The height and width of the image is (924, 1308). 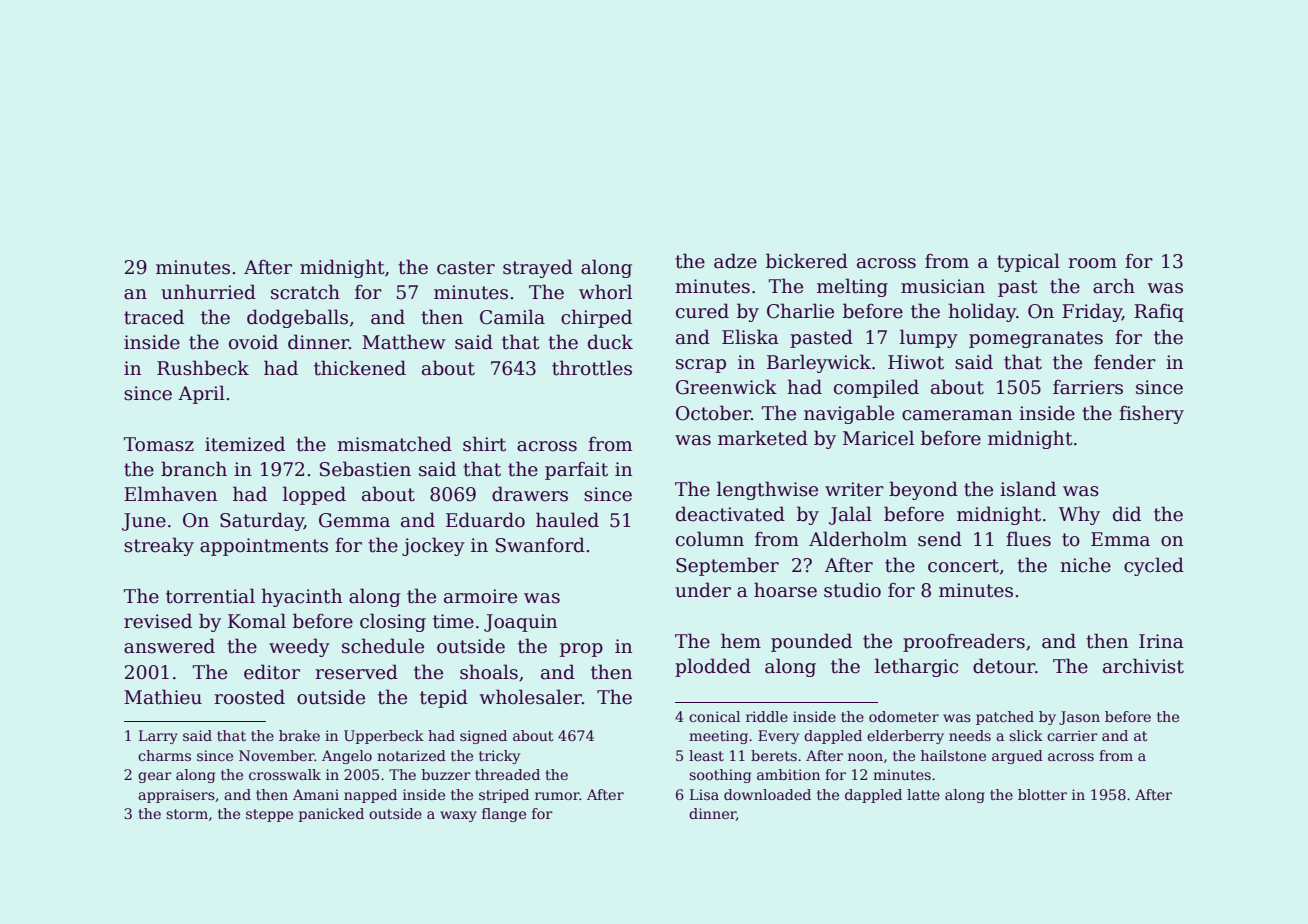 I want to click on unhurried, so click(x=208, y=292).
